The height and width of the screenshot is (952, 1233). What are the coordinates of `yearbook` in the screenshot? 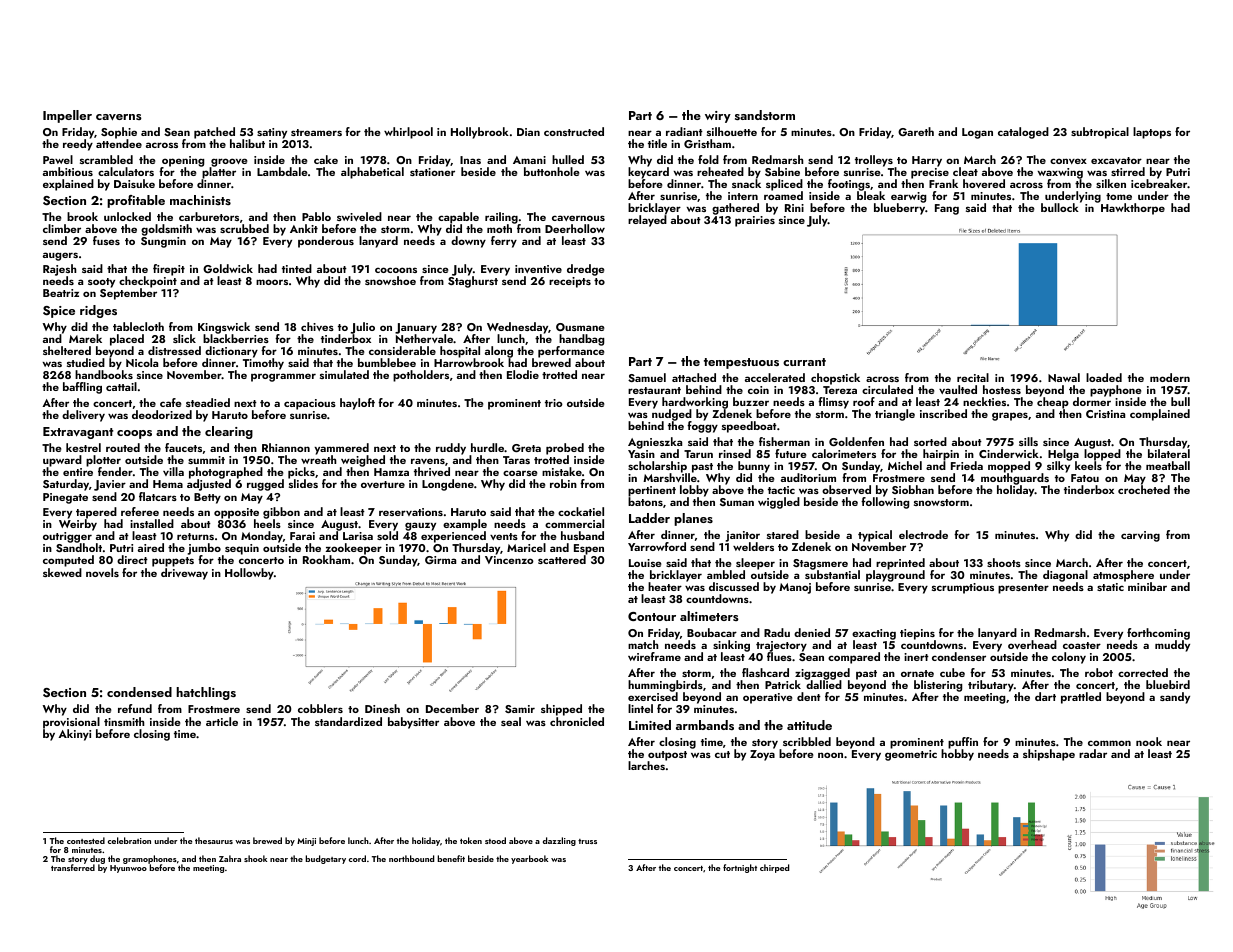 It's located at (529, 859).
